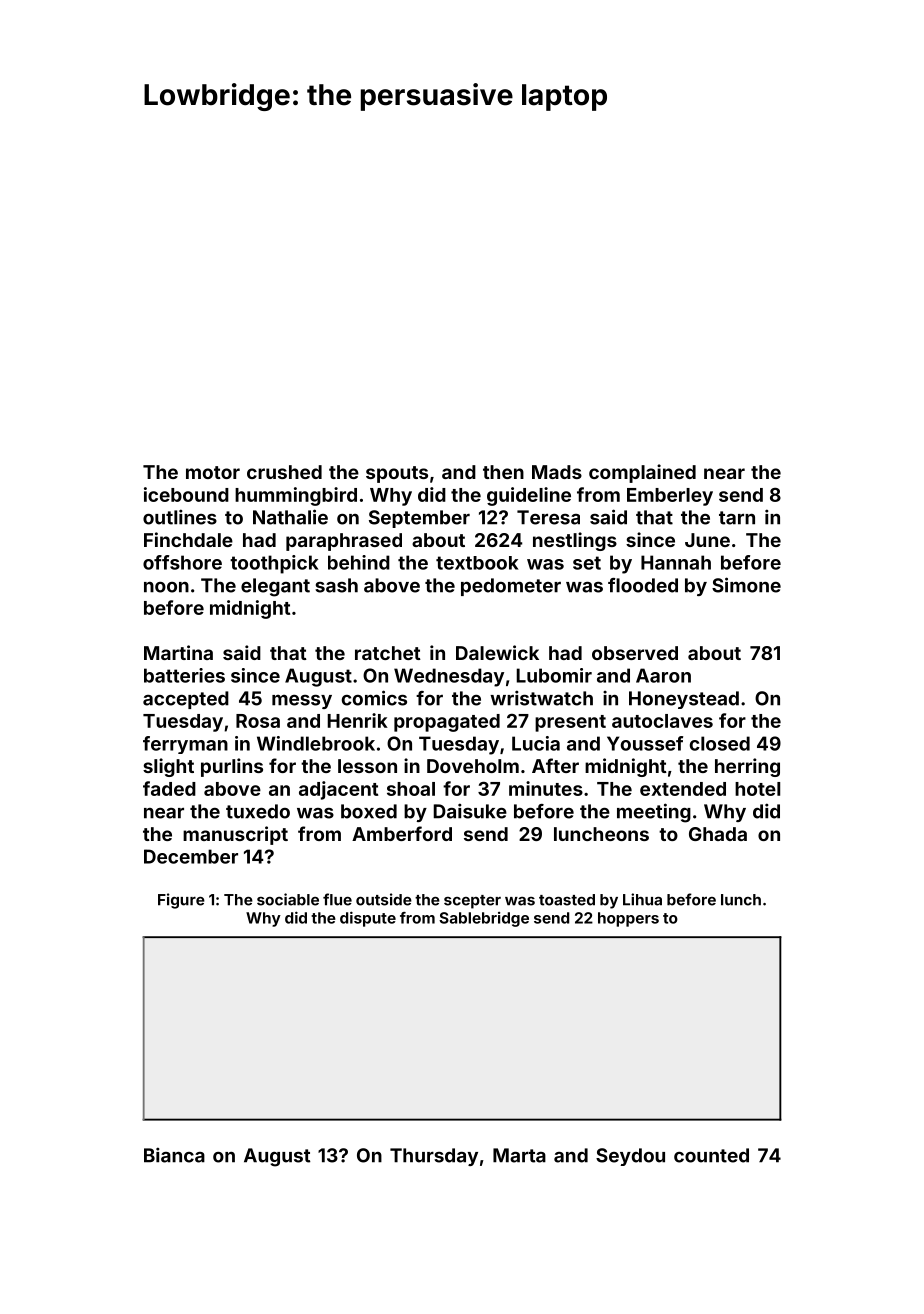 The height and width of the image is (1314, 924). What do you see at coordinates (567, 900) in the image?
I see `toasted` at bounding box center [567, 900].
